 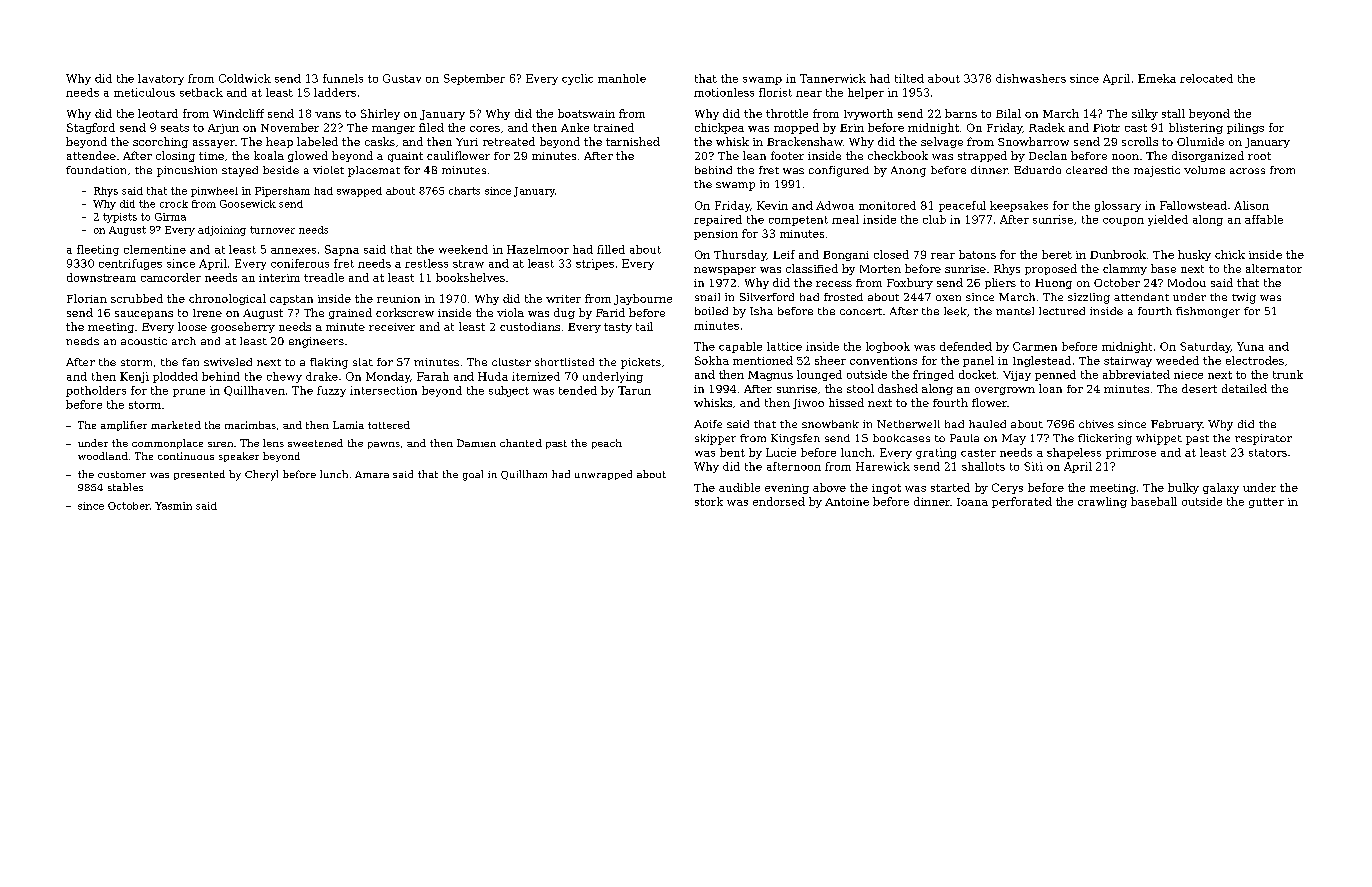 I want to click on dishwashers, so click(x=1031, y=78).
